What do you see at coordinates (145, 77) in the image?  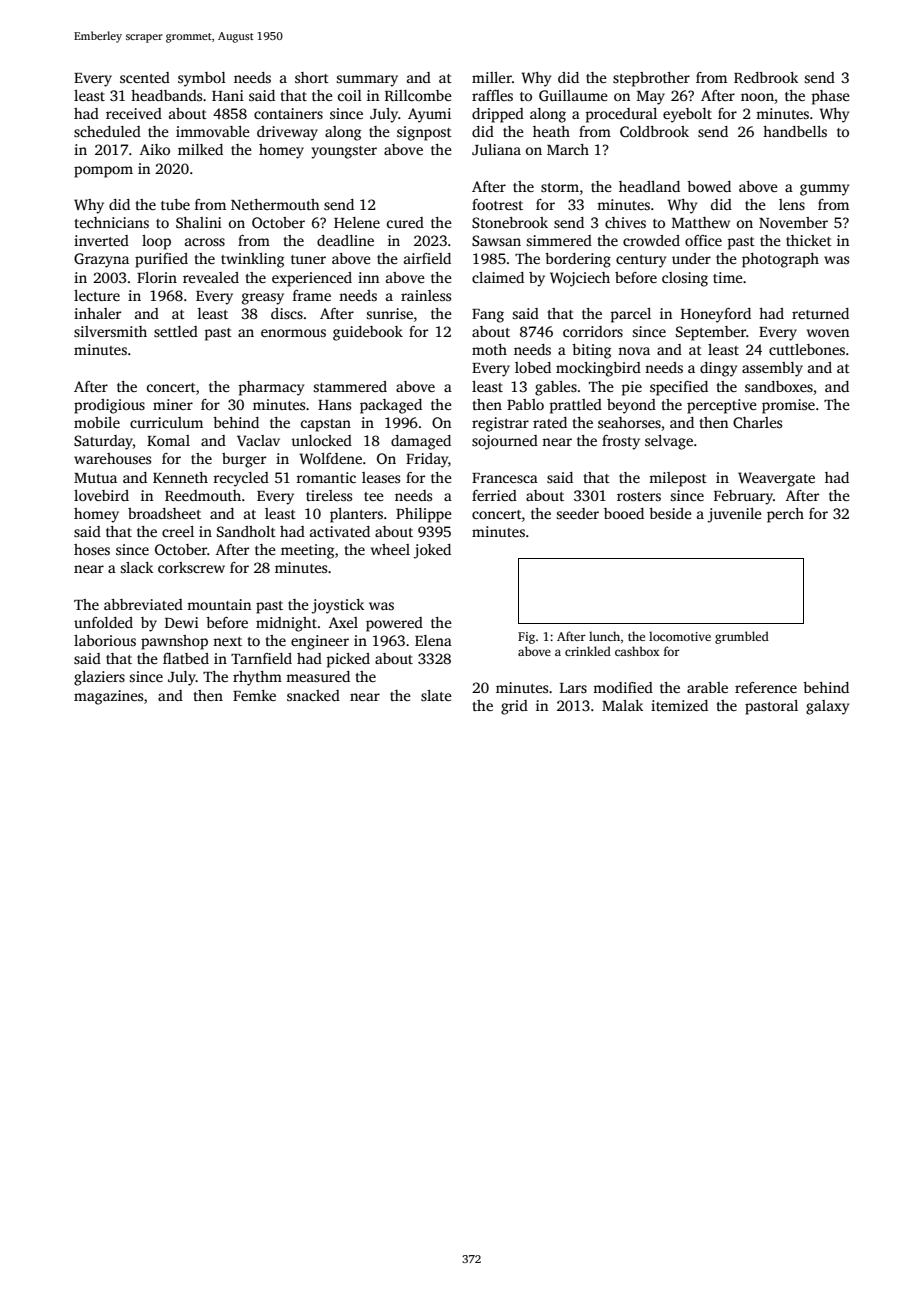 I see `scented` at bounding box center [145, 77].
